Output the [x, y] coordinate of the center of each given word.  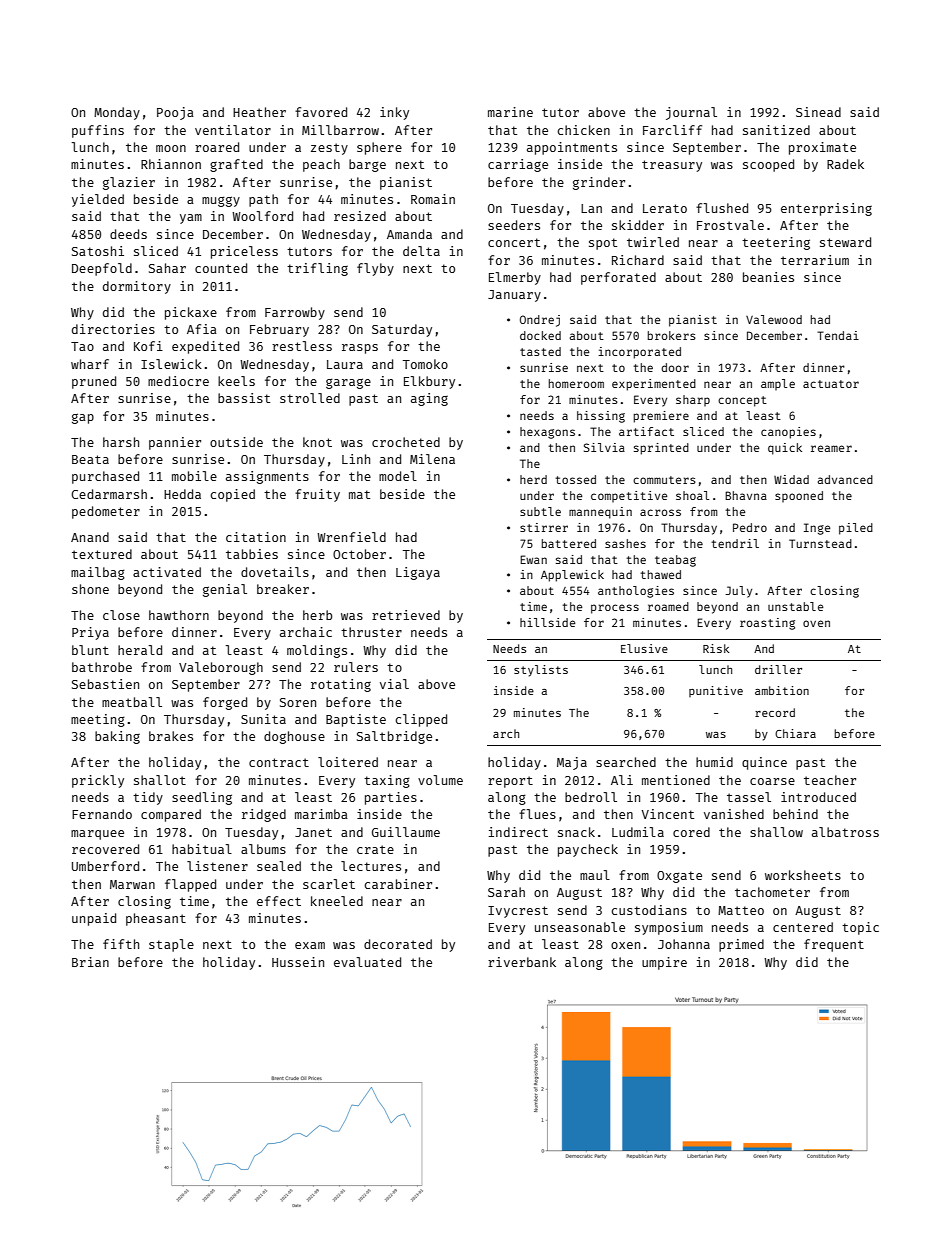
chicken [584, 130]
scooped [768, 165]
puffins [98, 131]
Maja [572, 763]
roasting [767, 624]
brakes [171, 736]
